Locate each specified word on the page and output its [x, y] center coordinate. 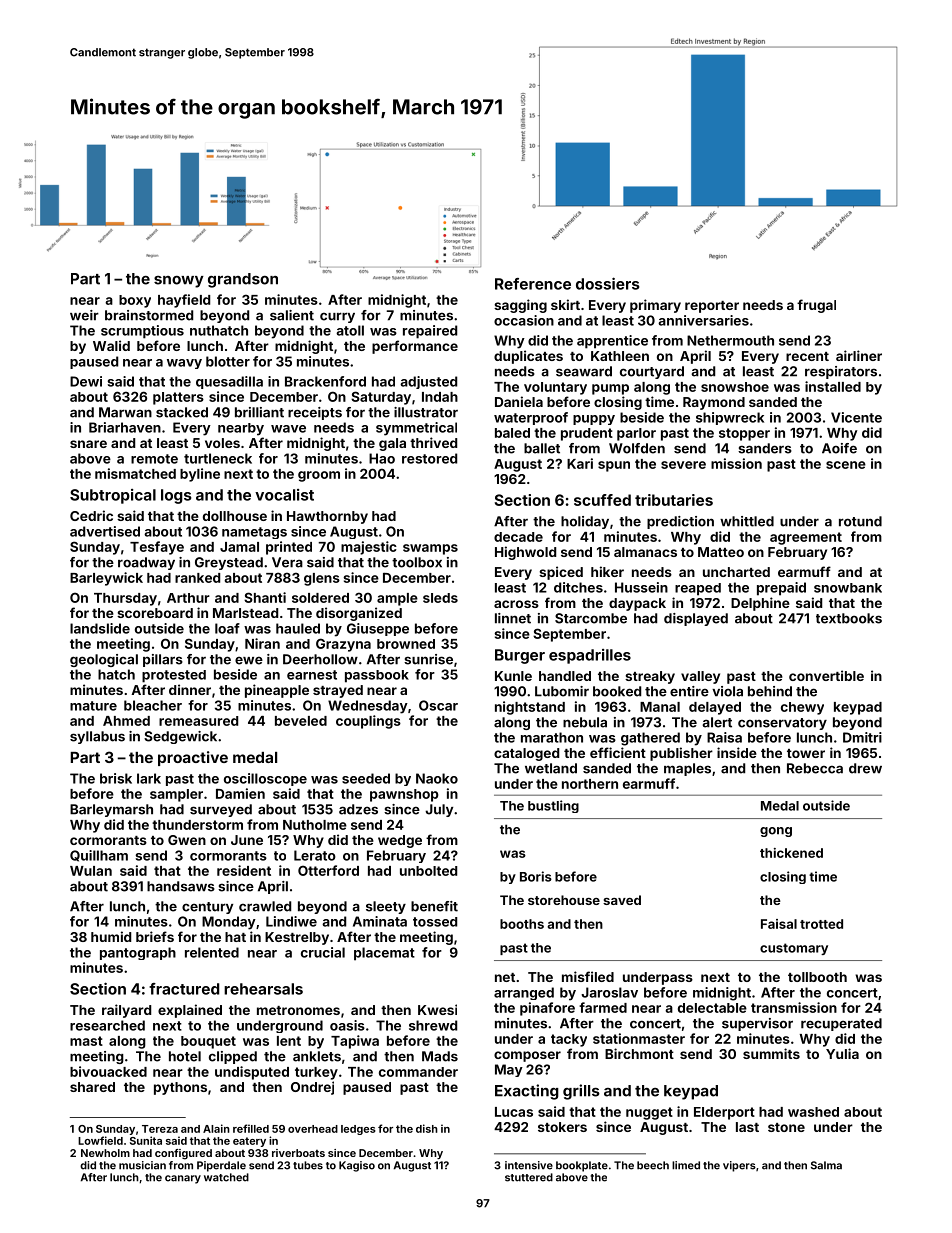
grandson [243, 280]
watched [226, 1177]
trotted [821, 924]
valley [700, 677]
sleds [440, 598]
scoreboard [155, 613]
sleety [386, 907]
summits [771, 1053]
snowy [179, 282]
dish [427, 1128]
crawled [265, 906]
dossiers [608, 283]
